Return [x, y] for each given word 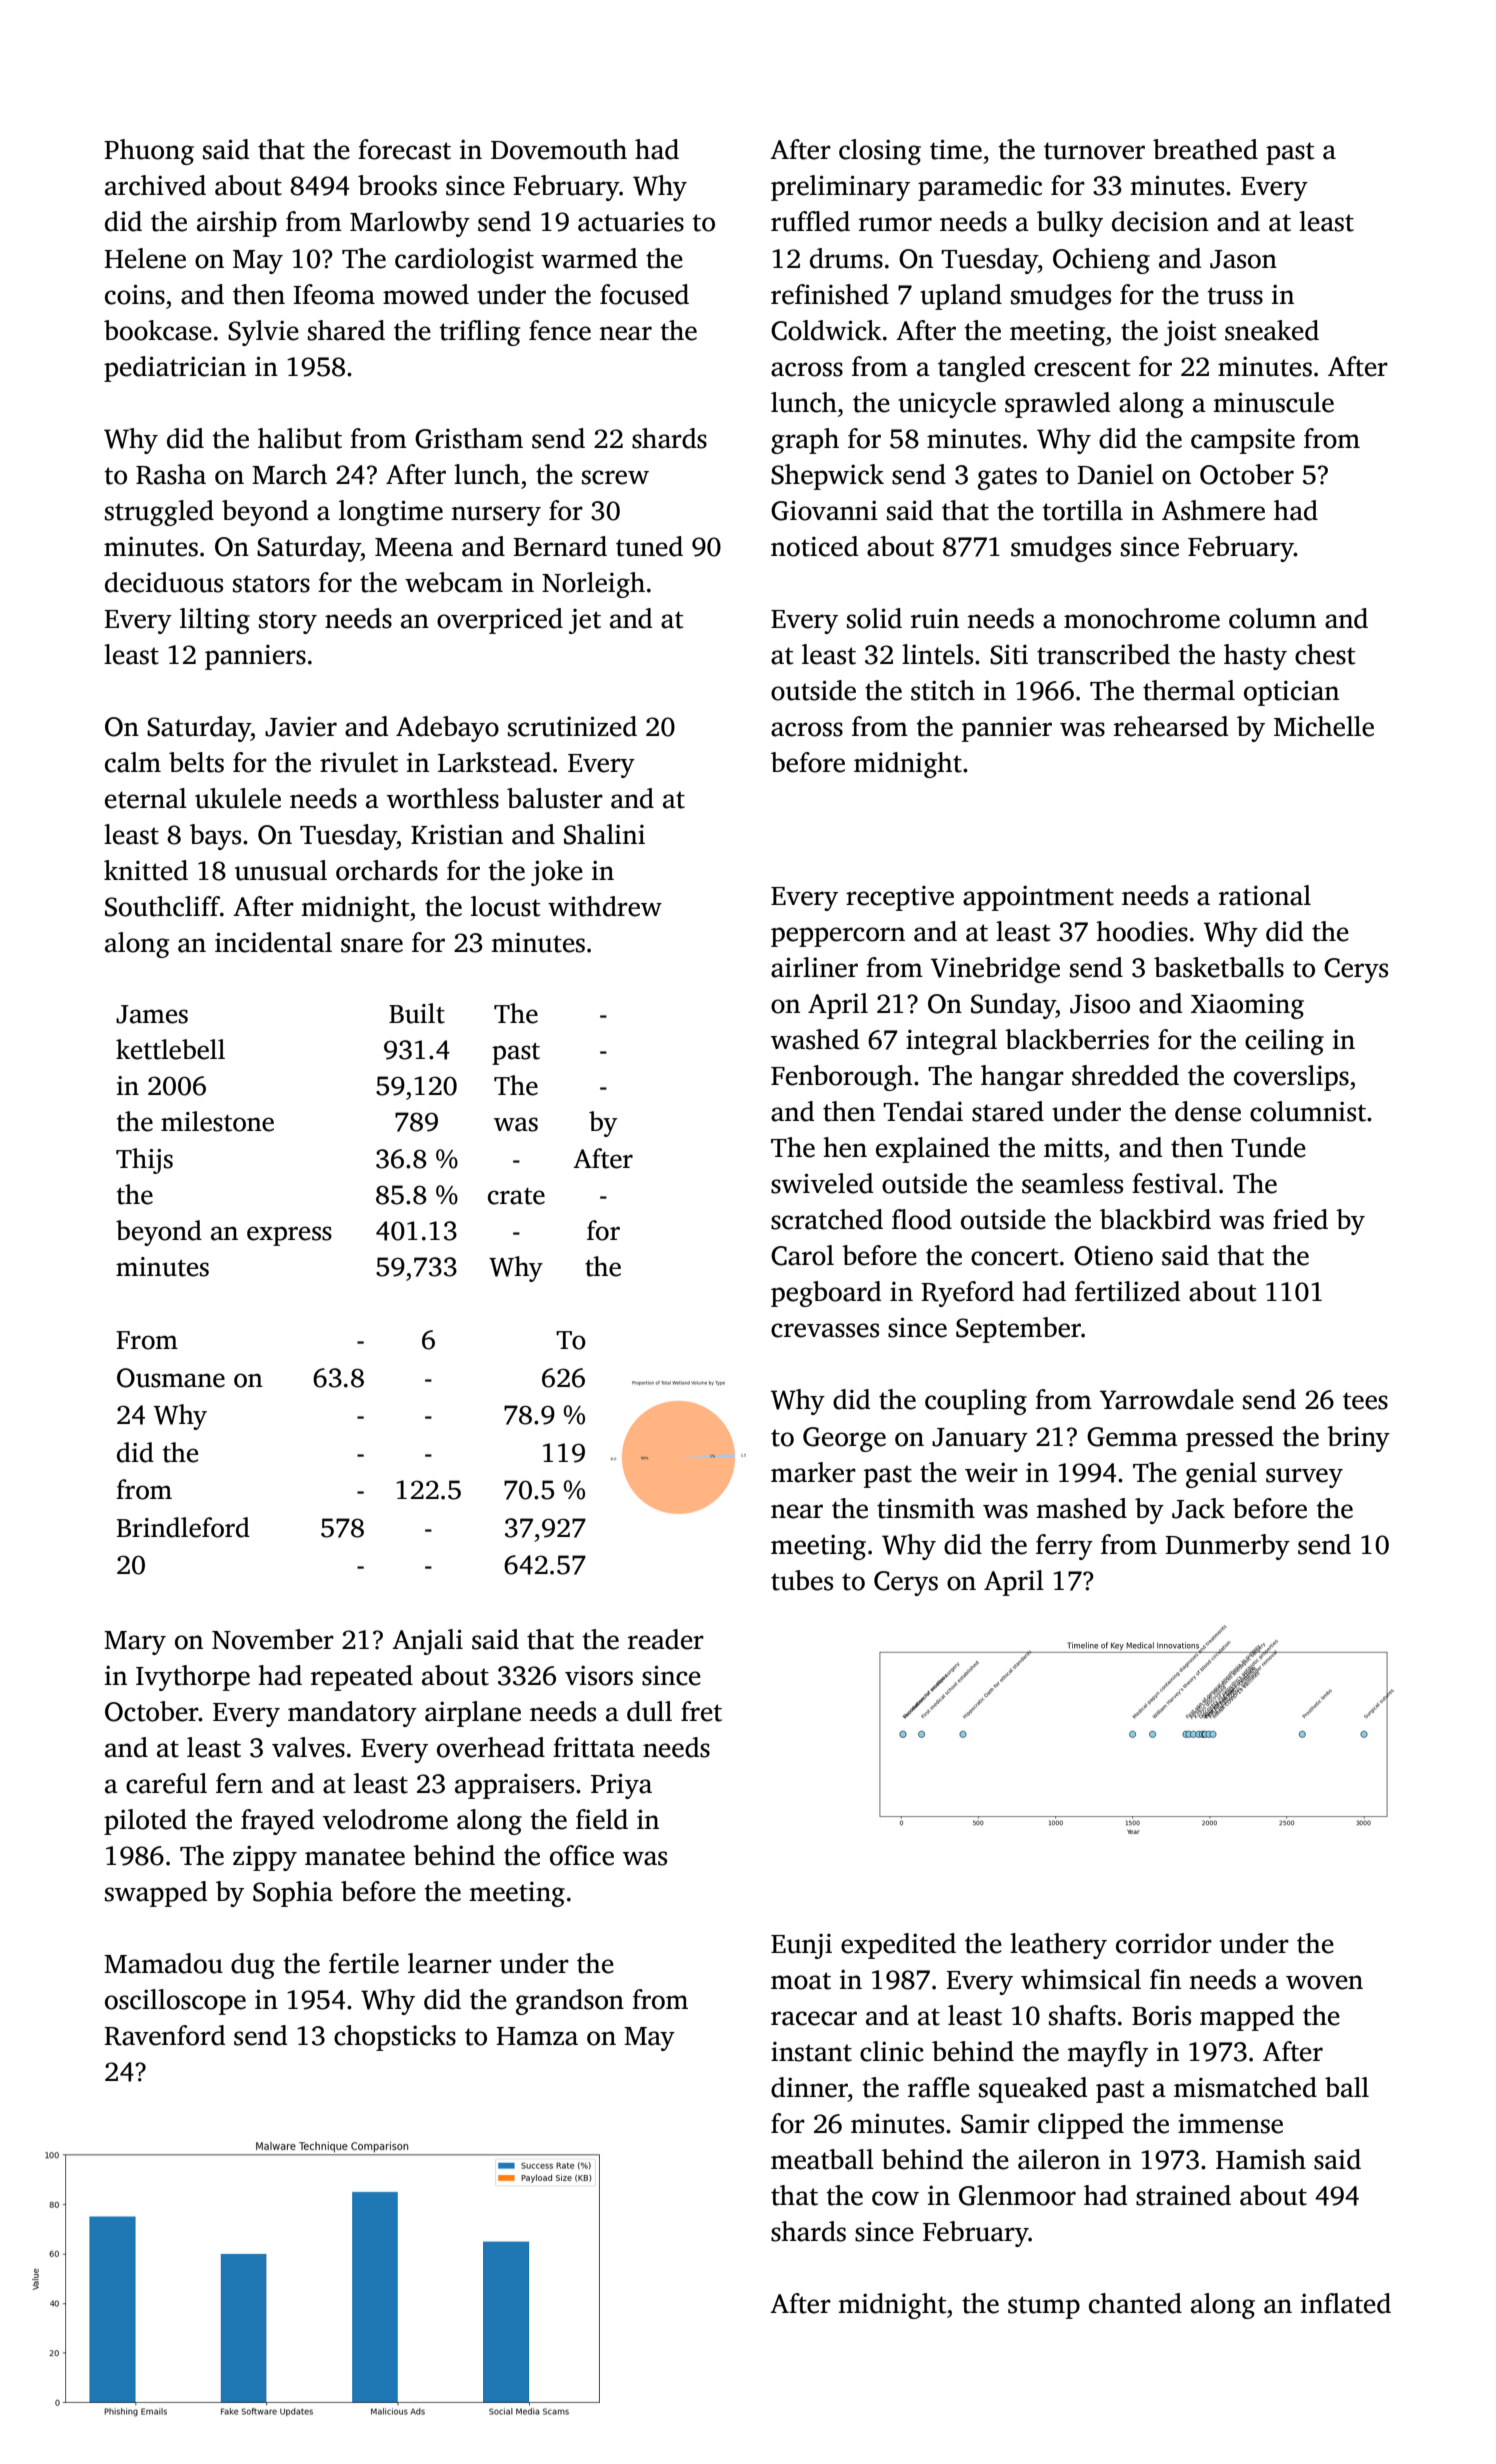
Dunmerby [1228, 1547]
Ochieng [1101, 261]
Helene [145, 258]
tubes [802, 1580]
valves [308, 1747]
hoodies [1142, 931]
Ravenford [165, 2035]
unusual [281, 870]
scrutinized [572, 726]
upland [961, 297]
